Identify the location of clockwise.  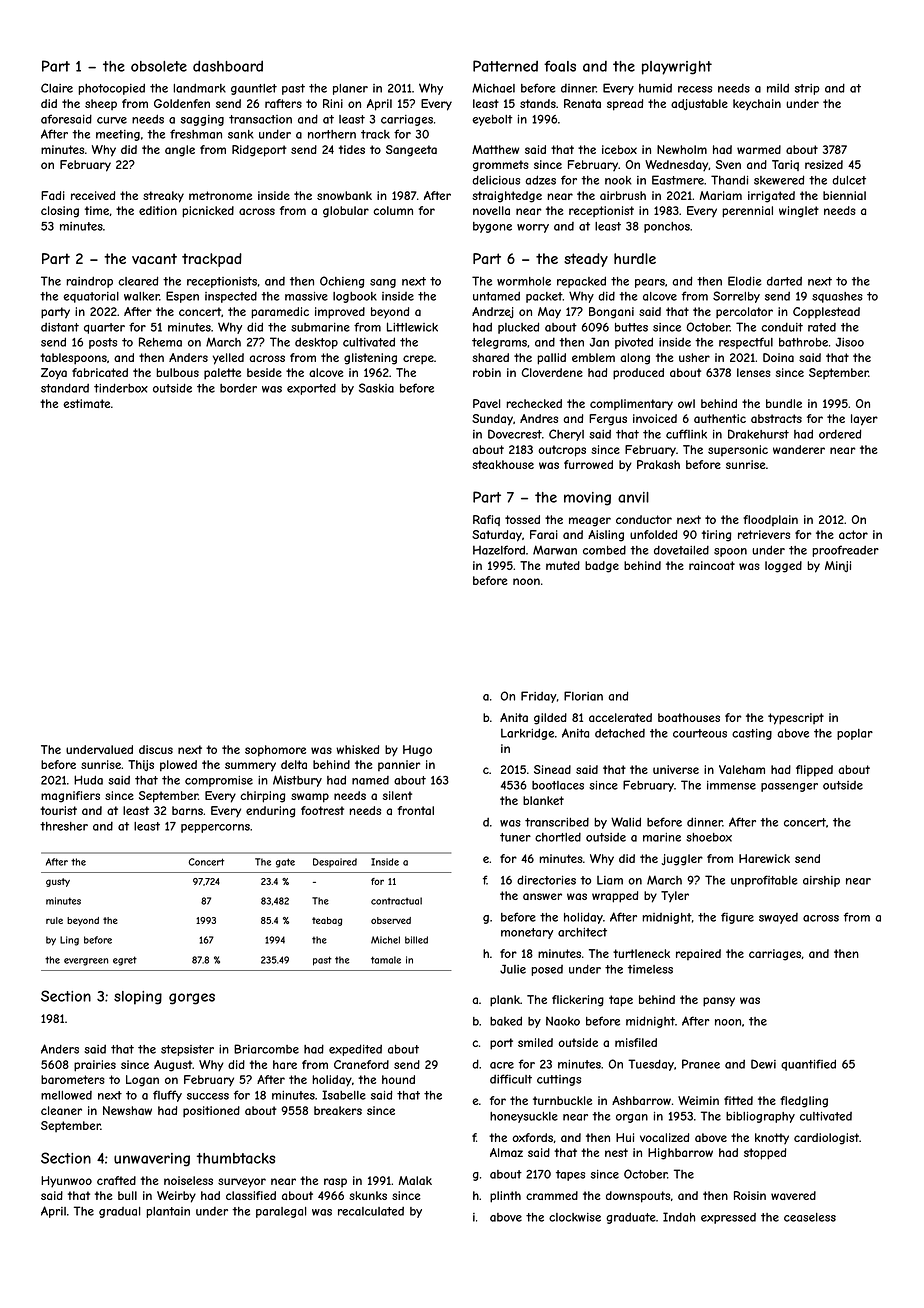
(575, 1217).
